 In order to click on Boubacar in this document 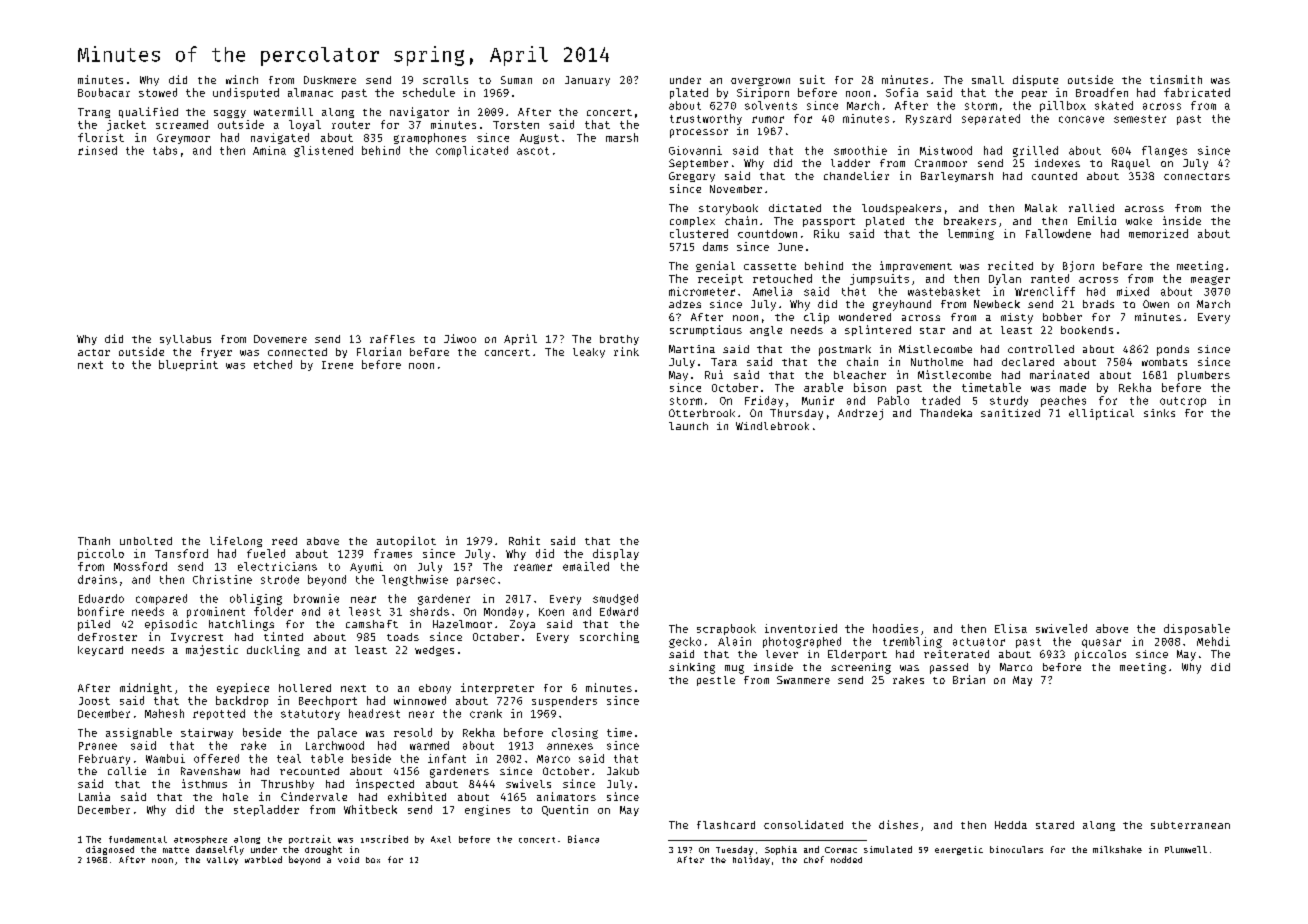, I will do `click(104, 92)`.
